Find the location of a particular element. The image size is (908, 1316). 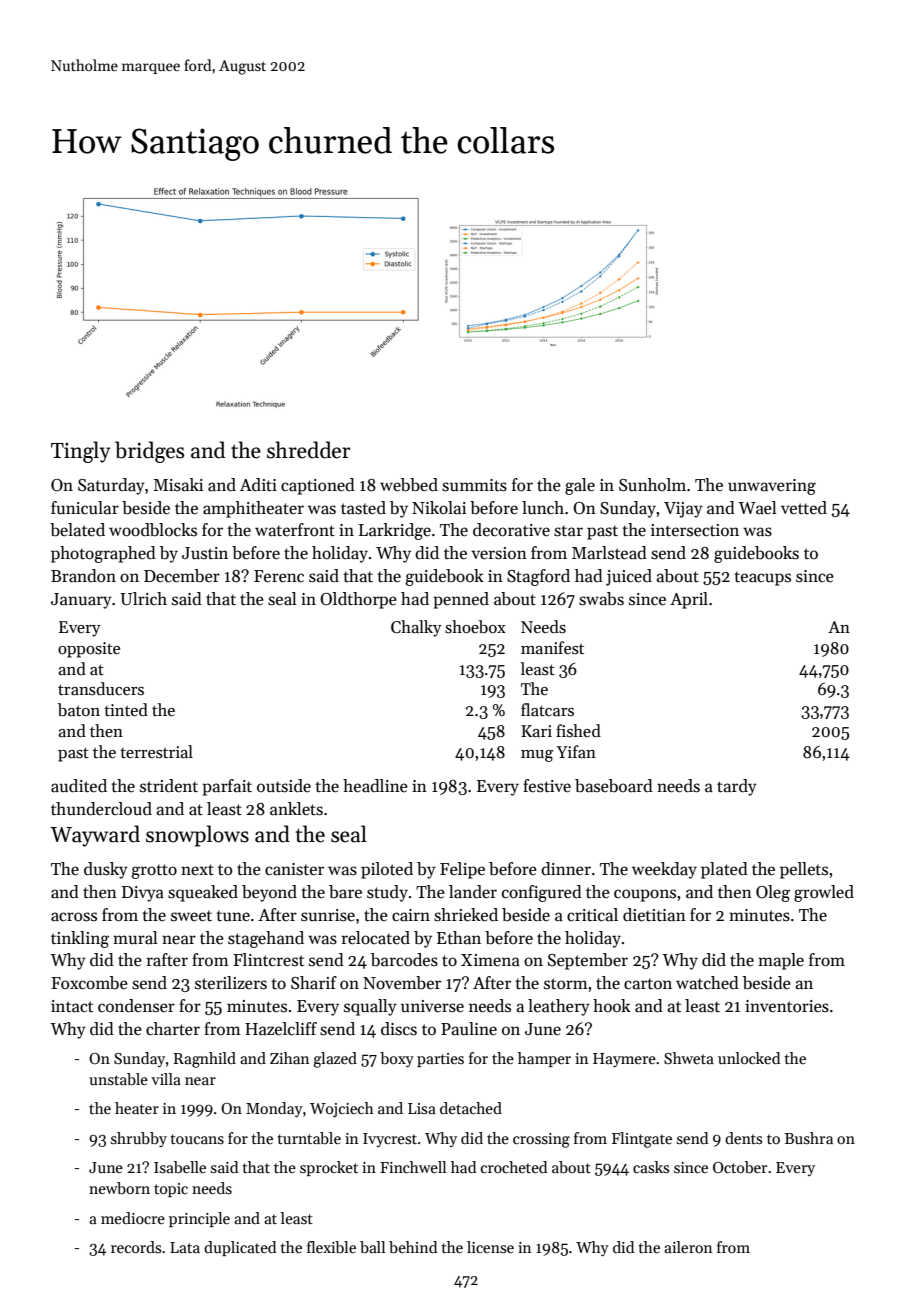

vetted is located at coordinates (804, 508).
